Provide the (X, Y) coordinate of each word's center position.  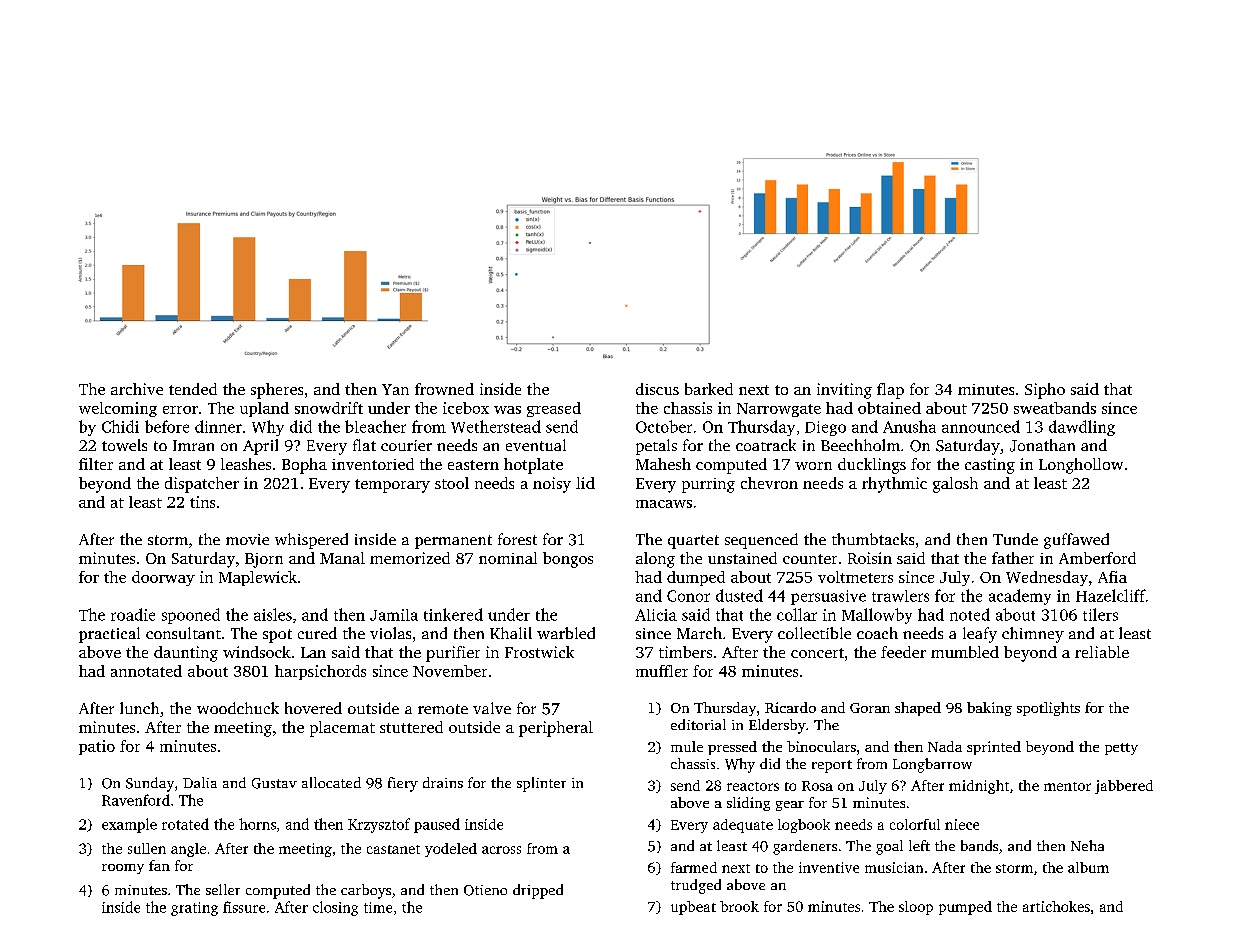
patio (97, 747)
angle (188, 850)
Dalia (200, 782)
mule (687, 746)
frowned (444, 389)
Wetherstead (496, 426)
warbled (566, 633)
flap (890, 391)
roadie (133, 614)
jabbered (1124, 787)
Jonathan (1042, 445)
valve (492, 708)
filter (96, 464)
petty (1121, 749)
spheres (277, 391)
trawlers (900, 596)
